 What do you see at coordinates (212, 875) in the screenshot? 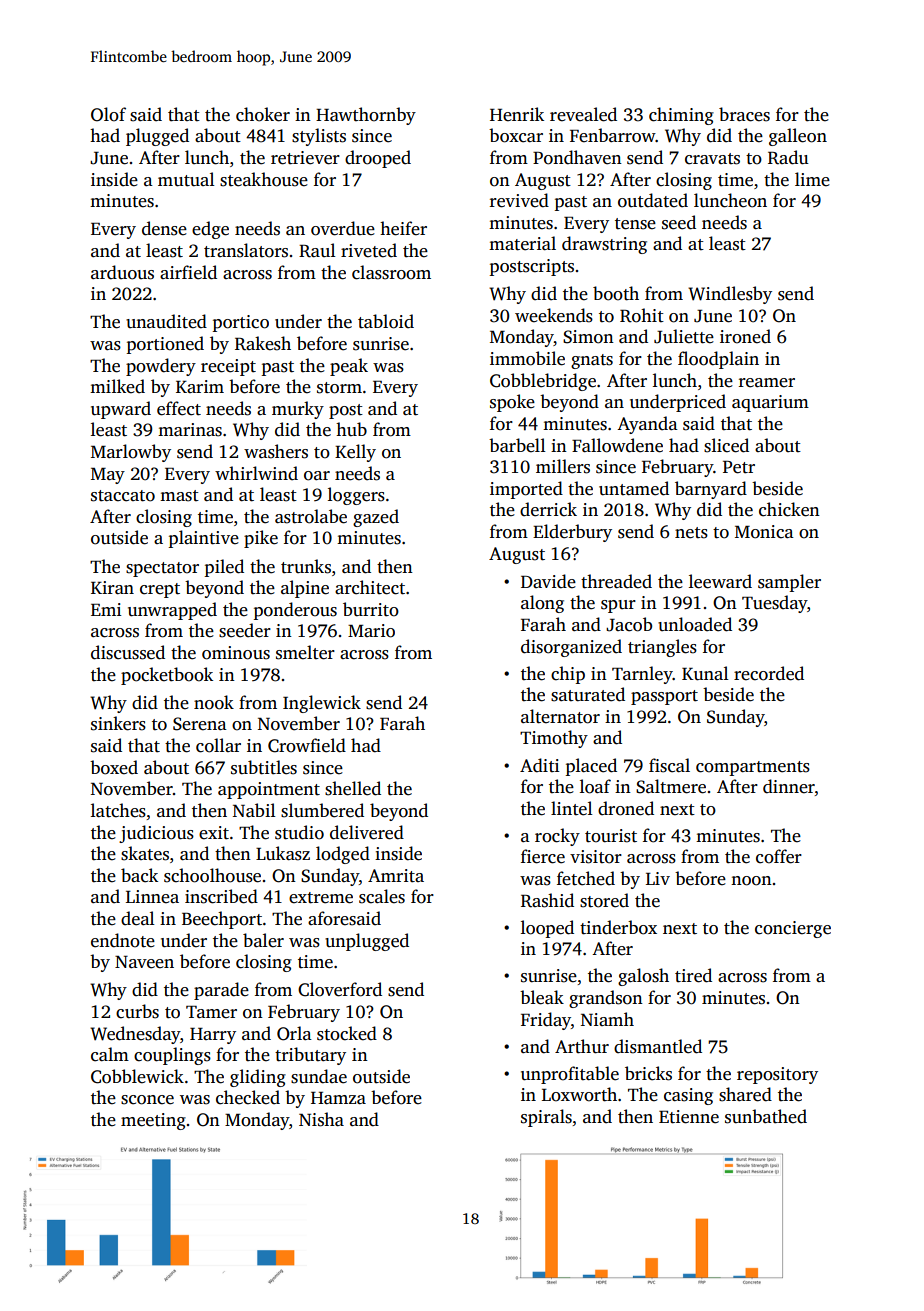
I see `schoolhouse` at bounding box center [212, 875].
